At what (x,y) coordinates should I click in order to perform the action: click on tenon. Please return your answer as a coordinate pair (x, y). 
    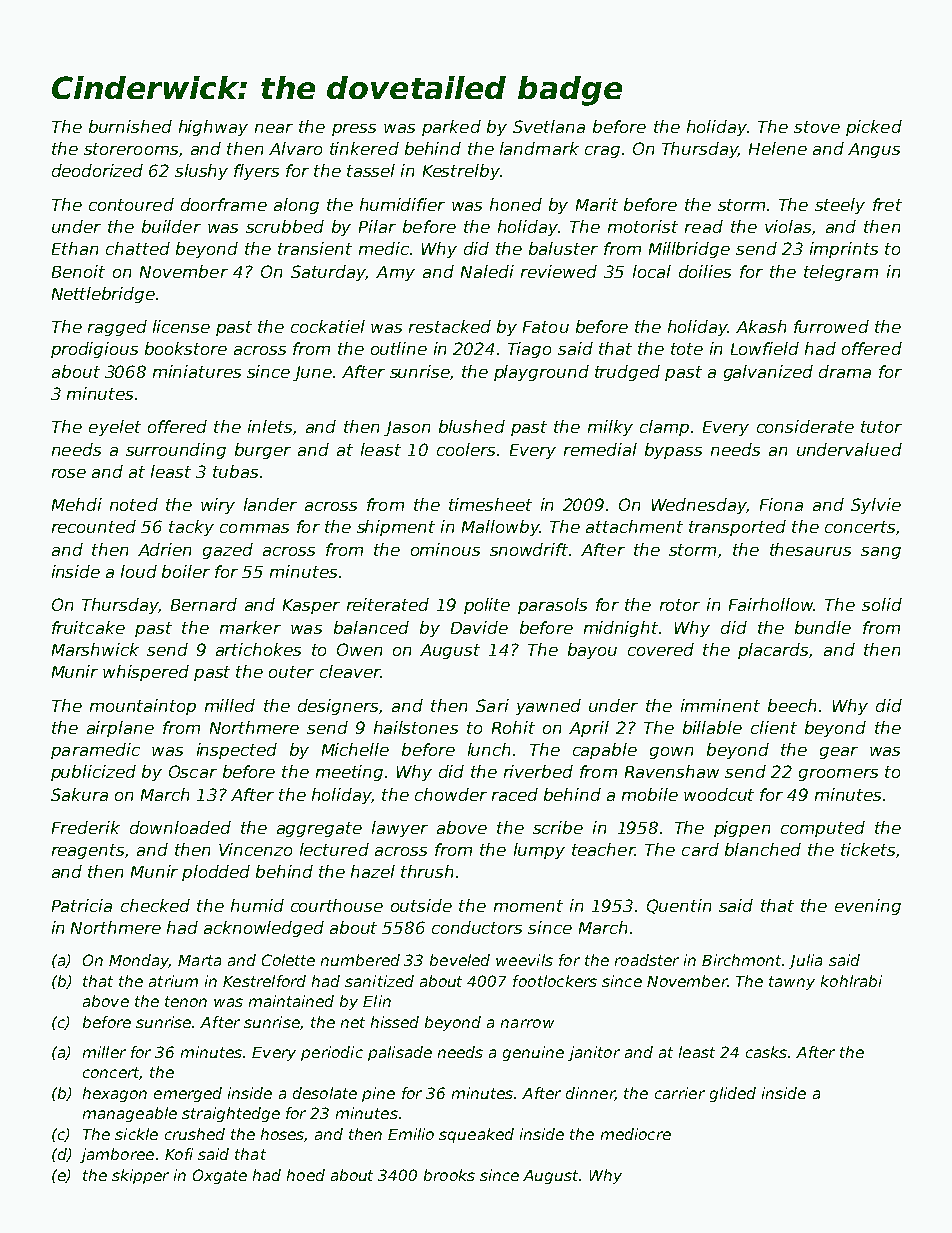
    Looking at the image, I should click on (186, 1001).
